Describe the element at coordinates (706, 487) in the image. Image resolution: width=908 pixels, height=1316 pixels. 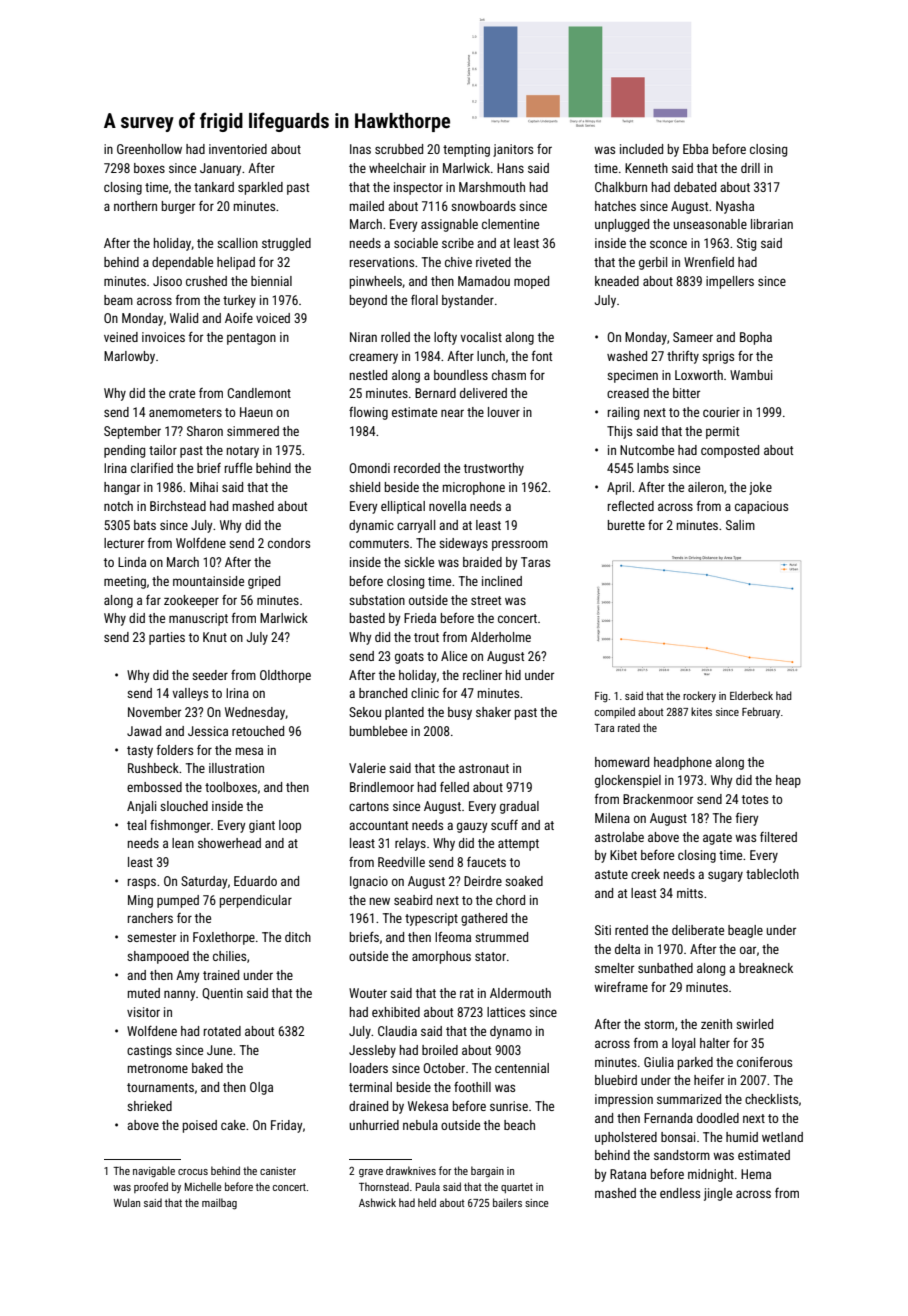
I see `aileron` at that location.
